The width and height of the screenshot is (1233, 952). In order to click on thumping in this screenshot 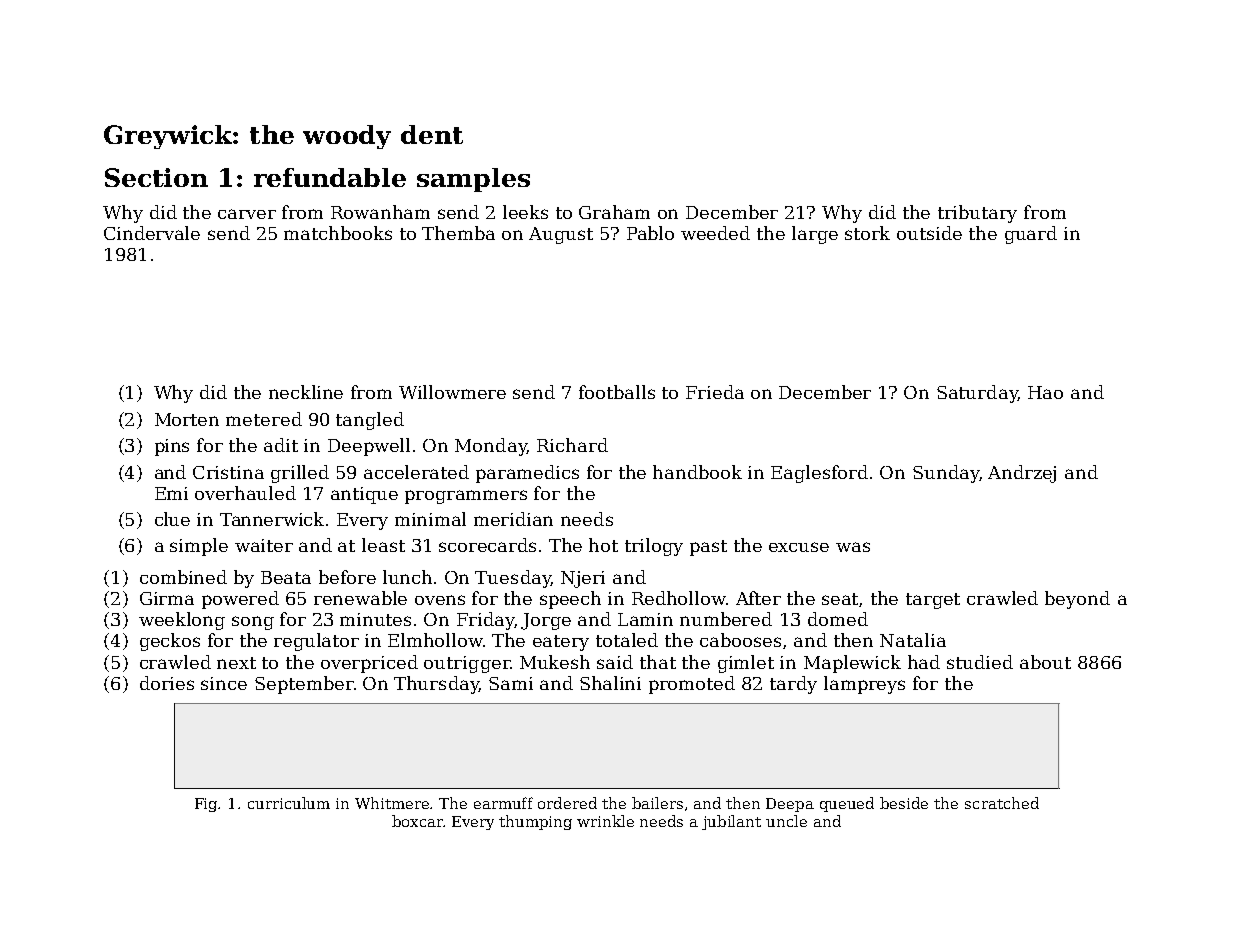, I will do `click(535, 822)`.
